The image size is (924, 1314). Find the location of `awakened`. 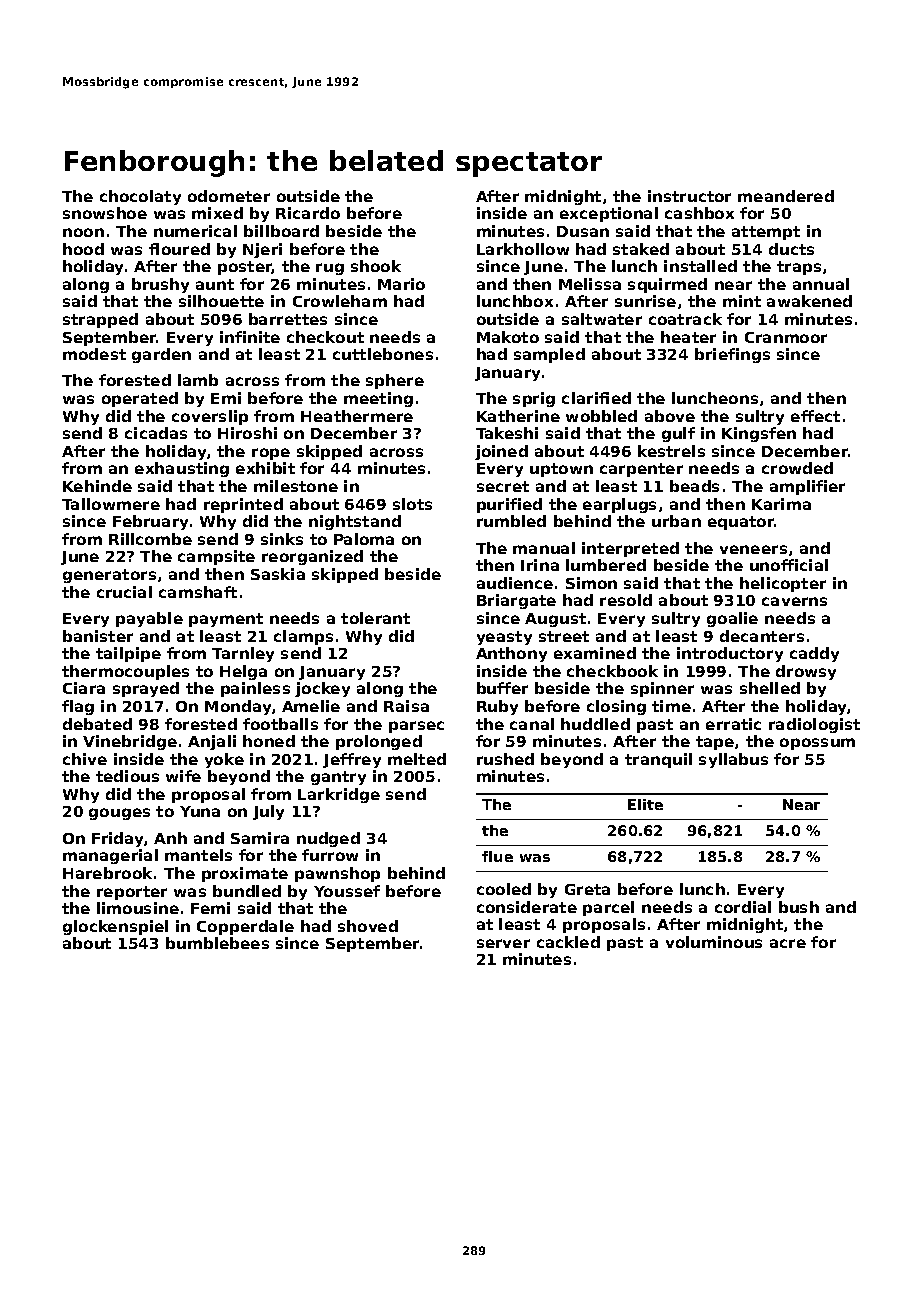

awakened is located at coordinates (809, 301).
